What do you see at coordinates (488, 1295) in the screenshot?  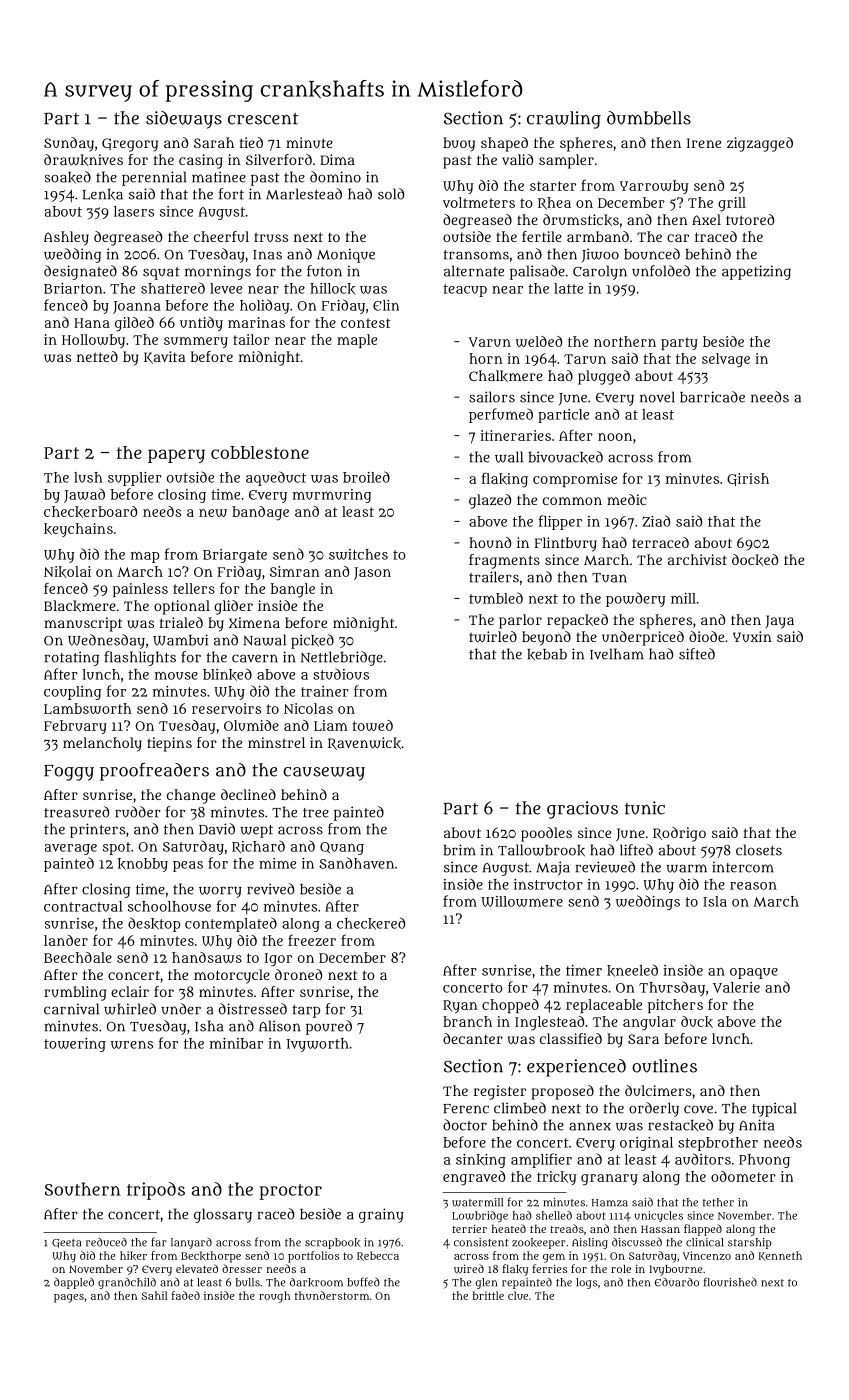 I see `brittle` at bounding box center [488, 1295].
